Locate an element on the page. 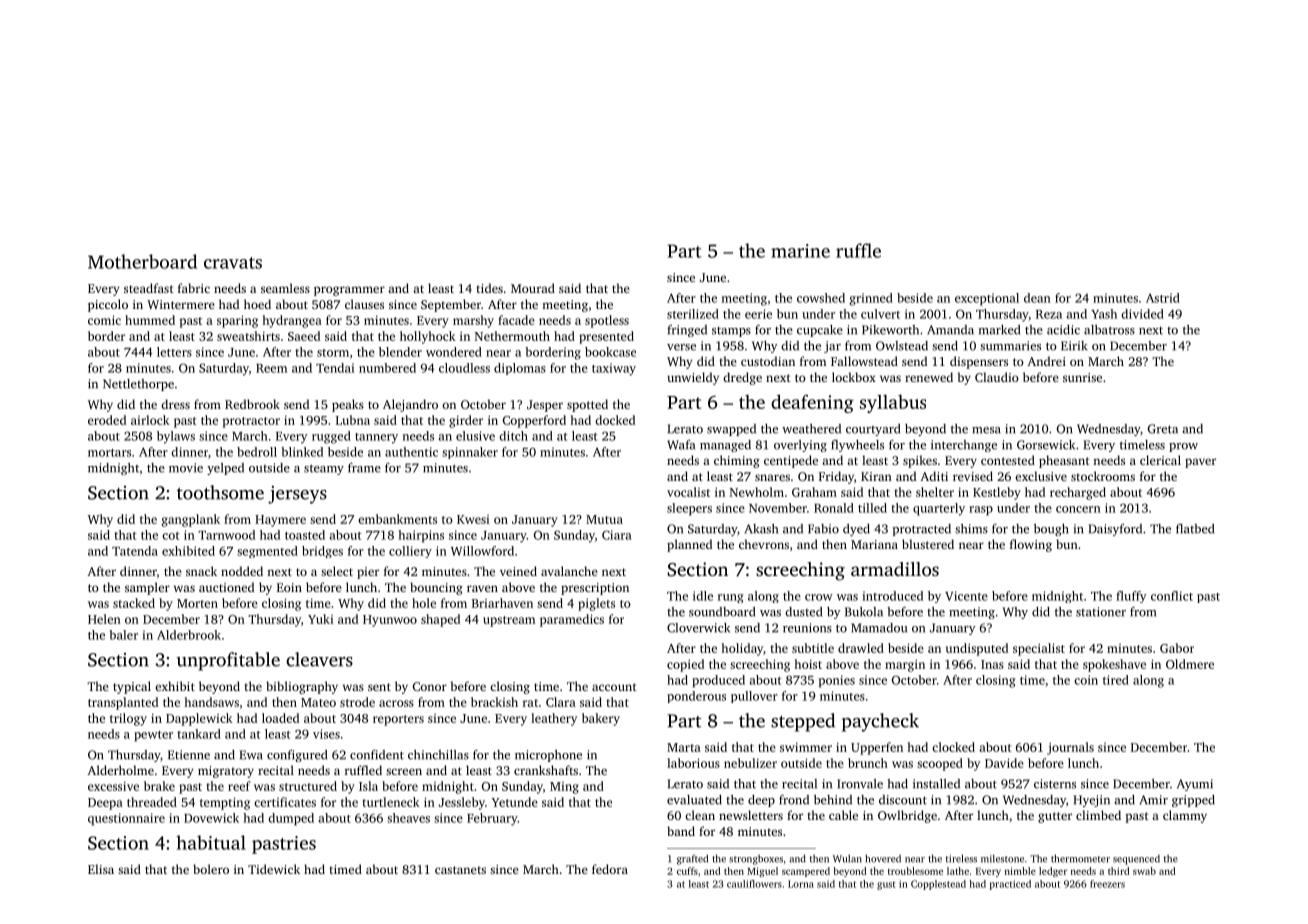 The height and width of the page is (924, 1308). cauliflowers is located at coordinates (754, 884).
